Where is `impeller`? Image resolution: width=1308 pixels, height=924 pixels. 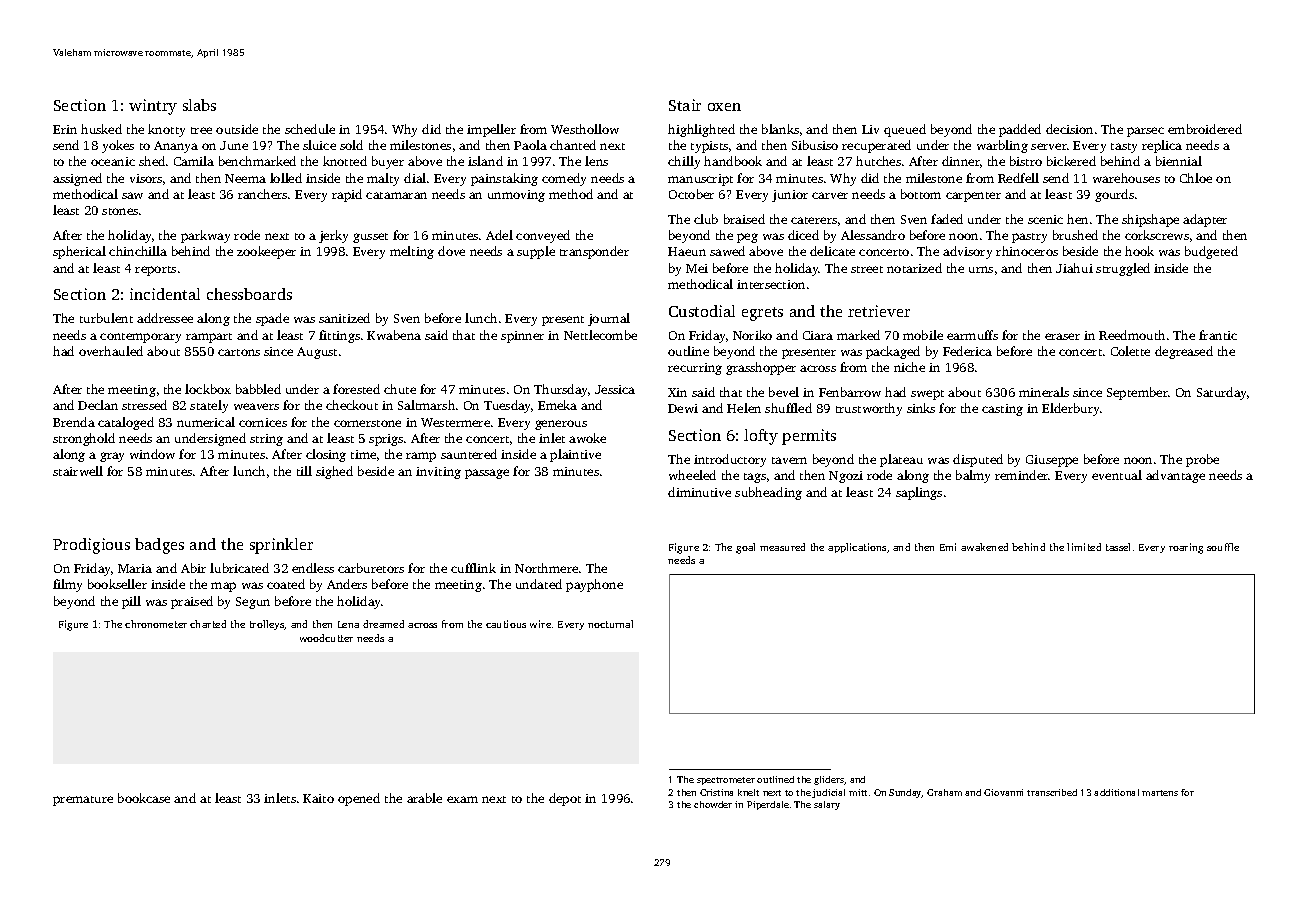
impeller is located at coordinates (491, 130).
